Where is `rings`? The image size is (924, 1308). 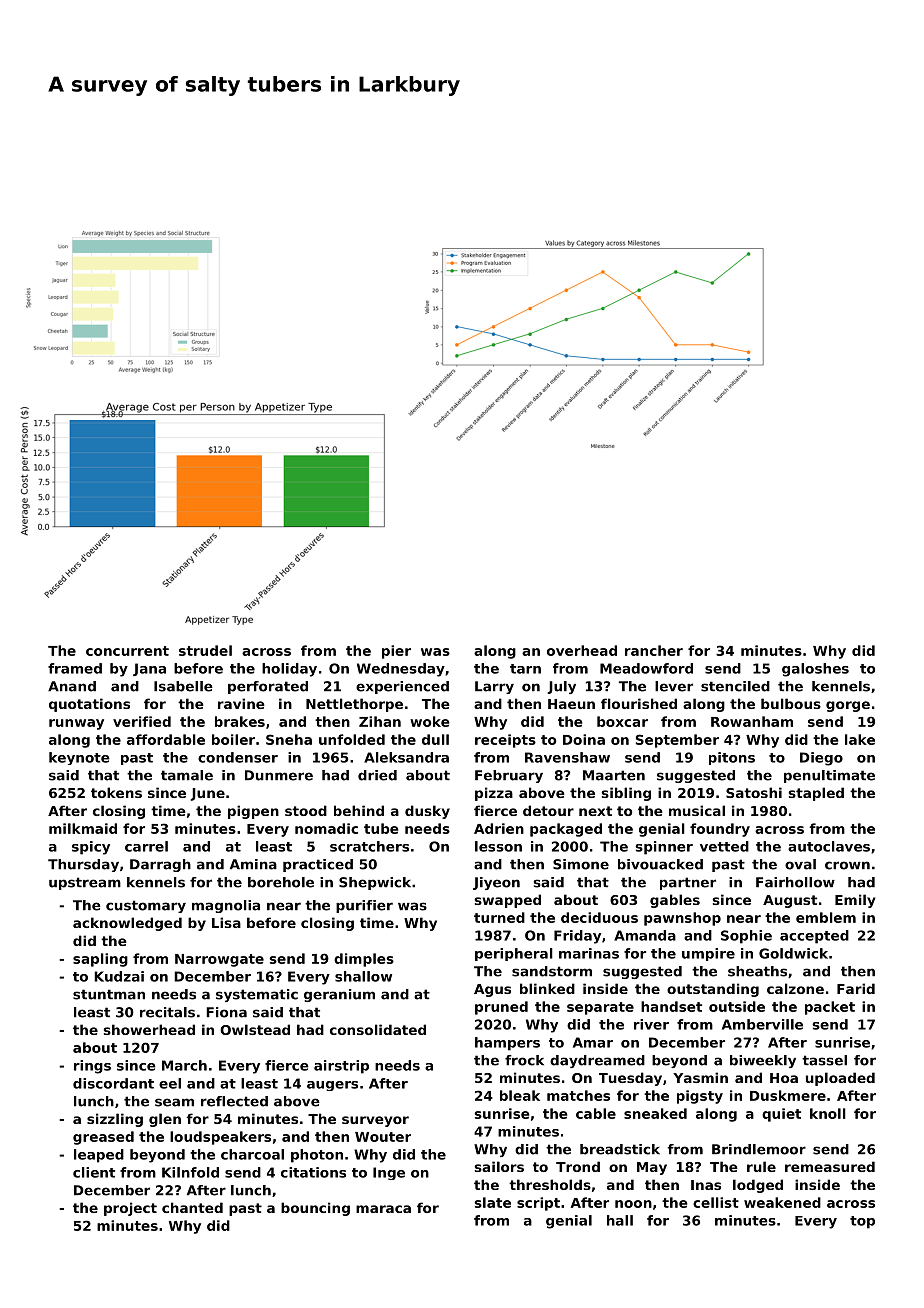 rings is located at coordinates (92, 1067).
